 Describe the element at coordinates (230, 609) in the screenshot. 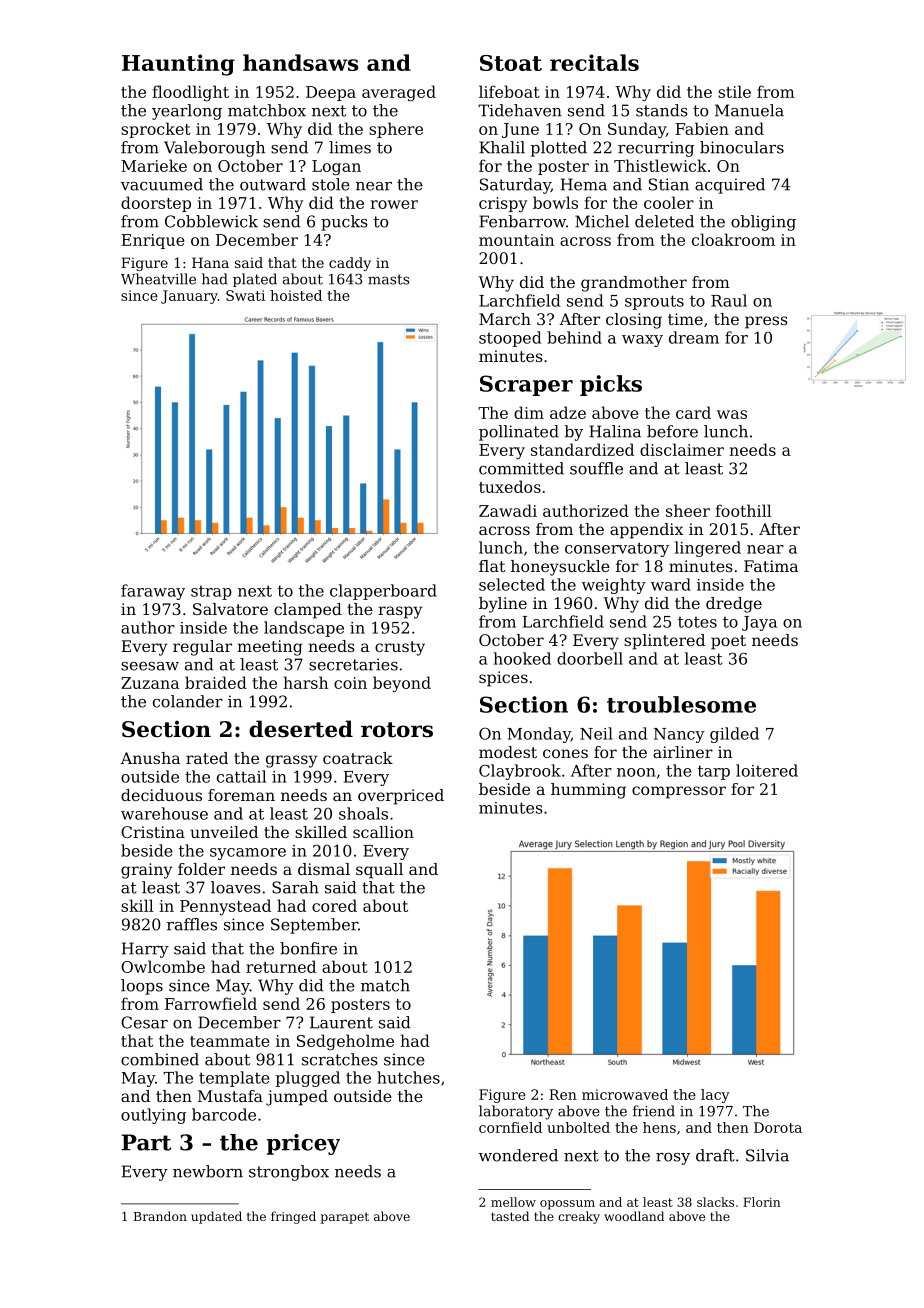

I see `Salvatore` at that location.
